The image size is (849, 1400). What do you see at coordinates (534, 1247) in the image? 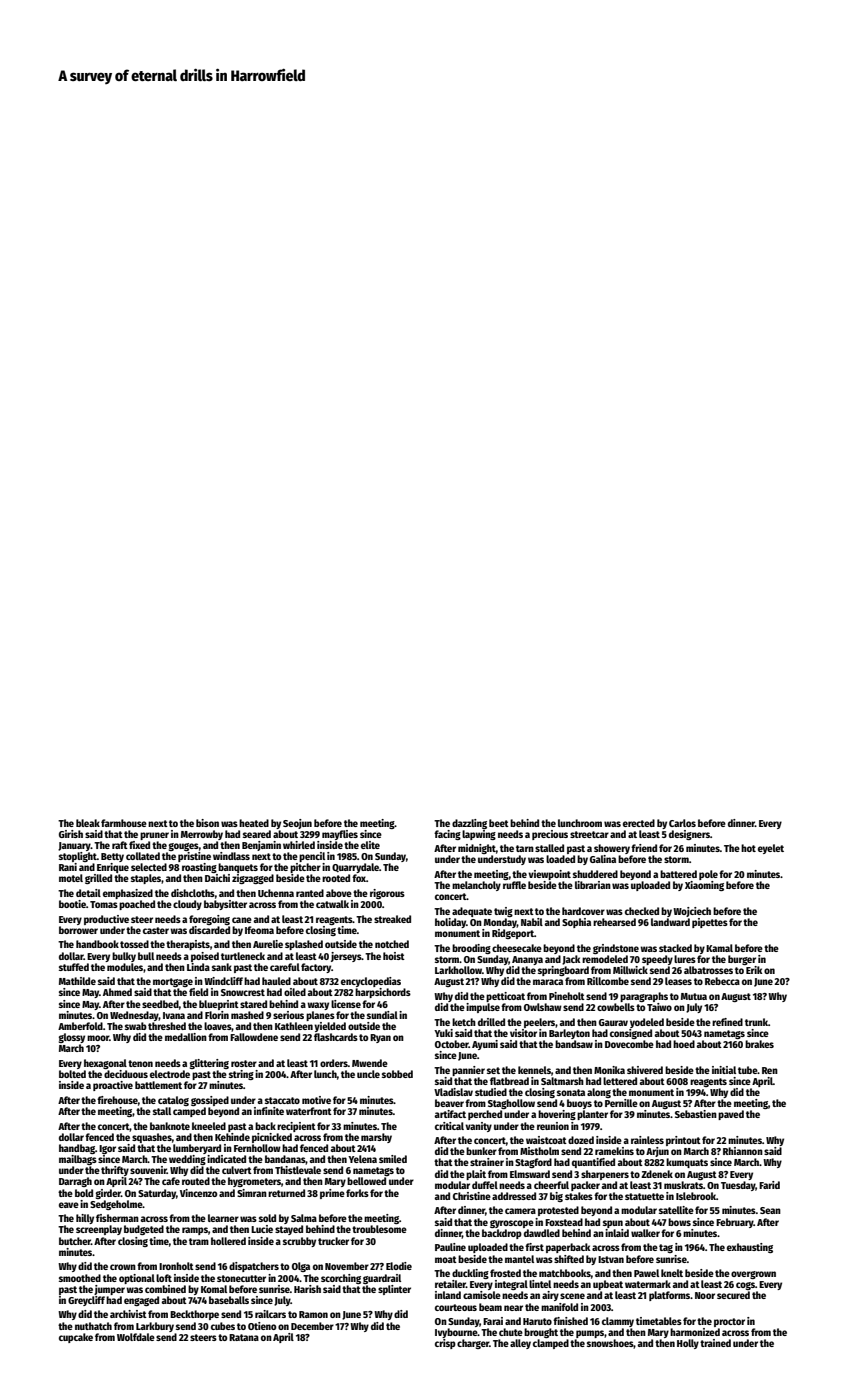
I see `first` at bounding box center [534, 1247].
